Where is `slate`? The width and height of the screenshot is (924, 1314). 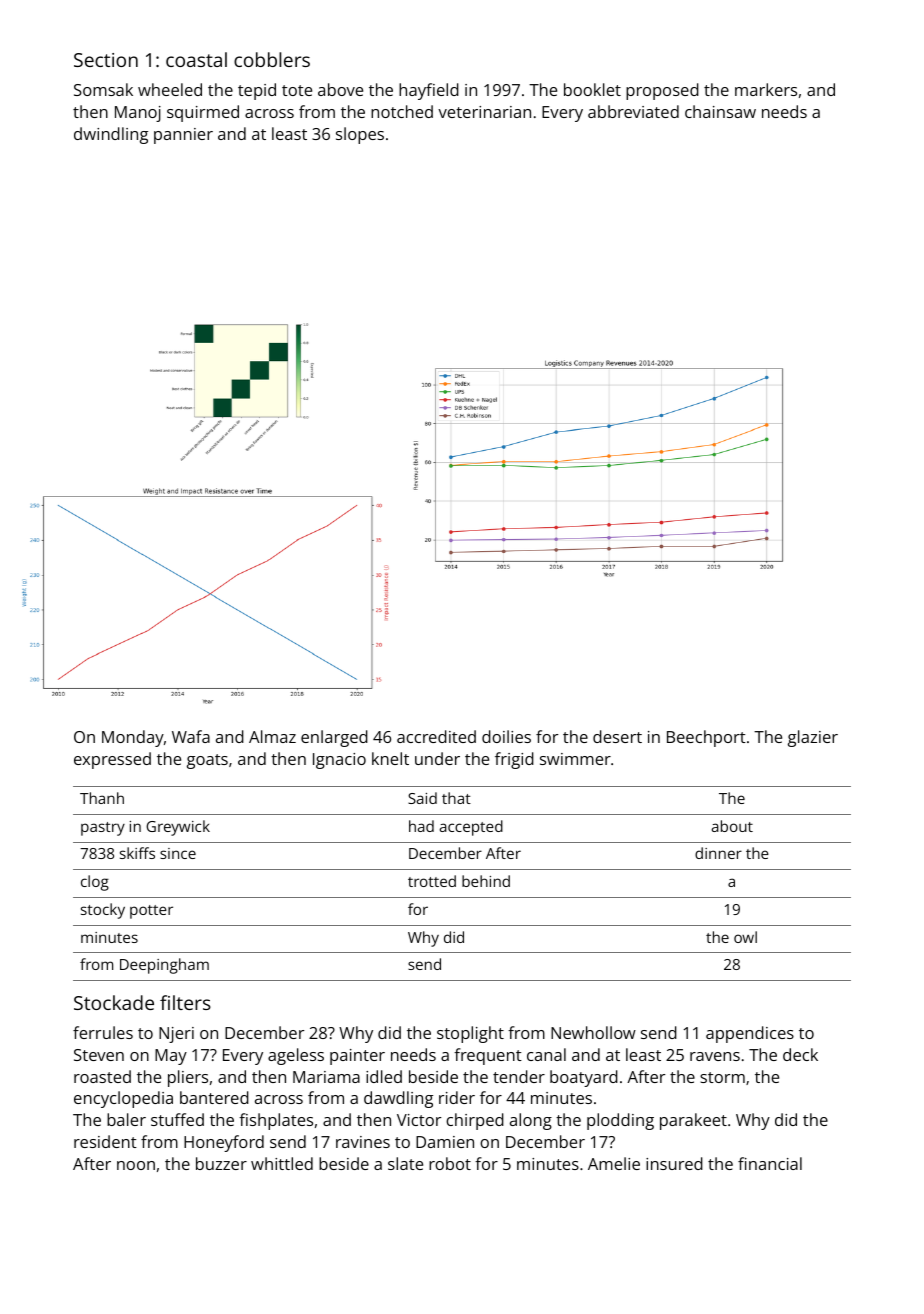 slate is located at coordinates (405, 1163).
